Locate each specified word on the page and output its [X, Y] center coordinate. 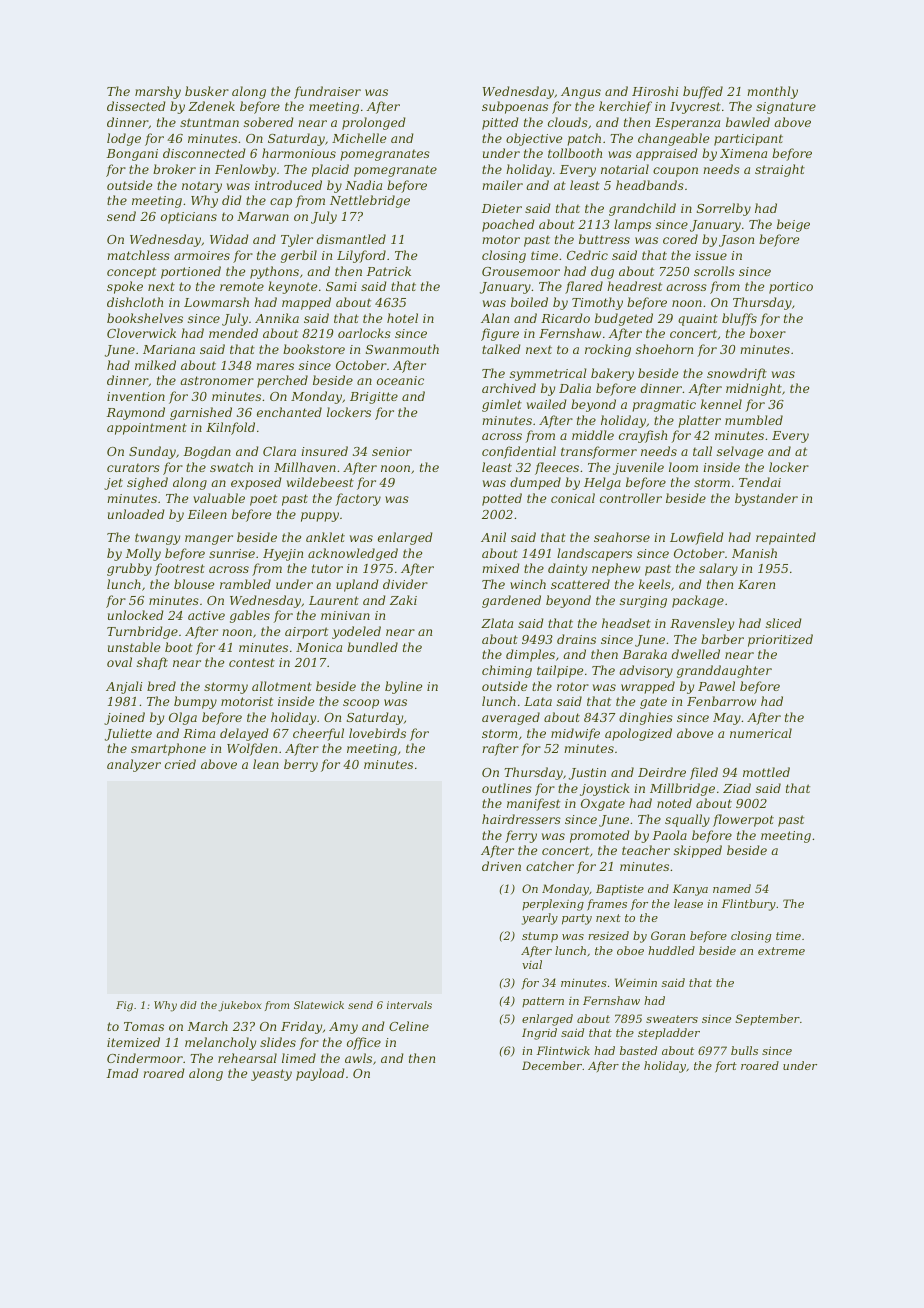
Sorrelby [724, 209]
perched [282, 381]
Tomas [144, 1026]
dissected [136, 106]
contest [252, 662]
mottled [766, 772]
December [552, 1065]
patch [584, 139]
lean [266, 764]
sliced [784, 623]
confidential [519, 452]
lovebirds [377, 733]
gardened [511, 601]
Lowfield [697, 538]
